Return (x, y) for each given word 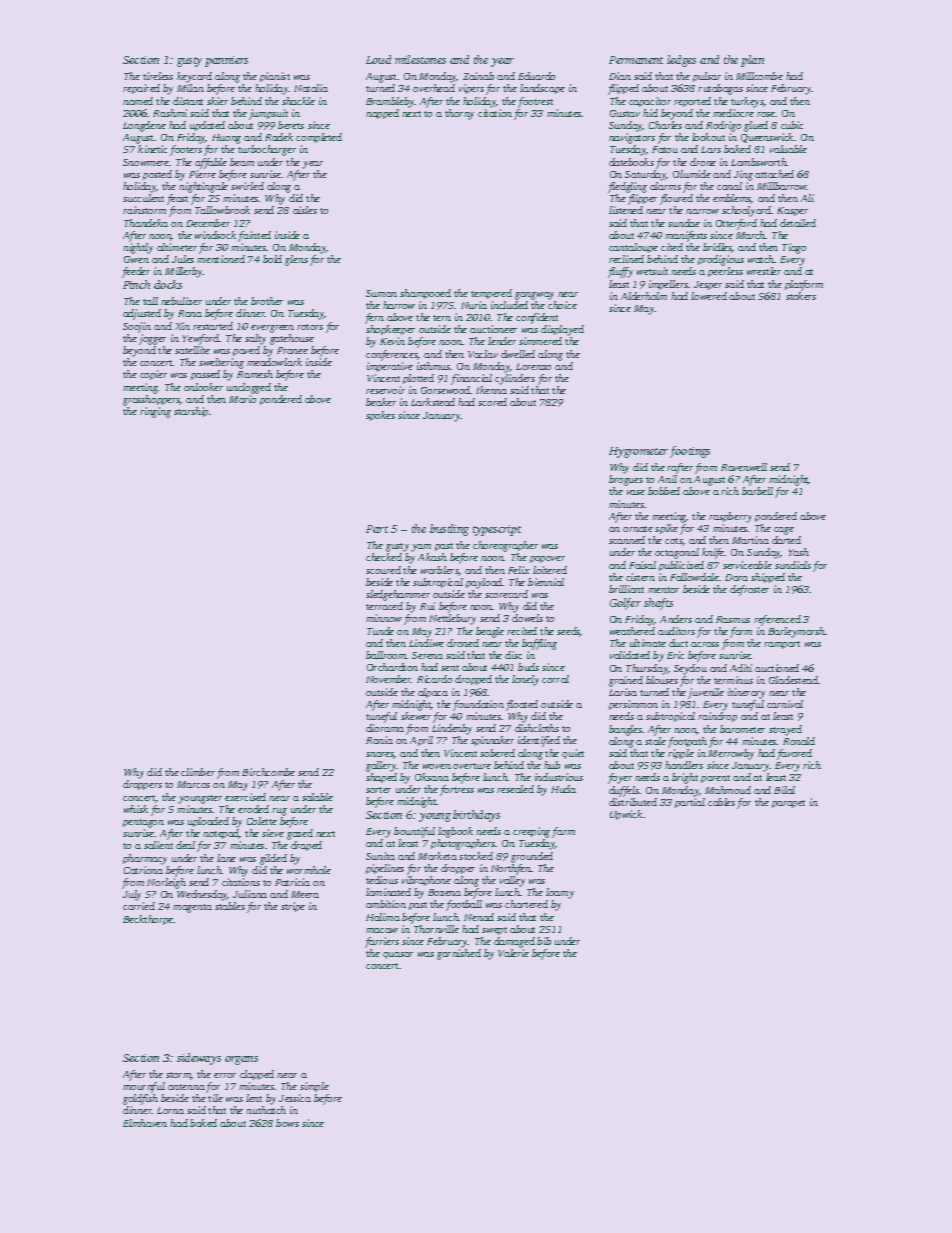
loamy (560, 893)
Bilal (784, 790)
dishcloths (537, 728)
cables (721, 802)
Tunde (380, 631)
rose (766, 114)
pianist (275, 77)
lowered (709, 296)
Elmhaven (145, 1123)
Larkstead (433, 402)
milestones (420, 59)
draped (306, 846)
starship (191, 412)
